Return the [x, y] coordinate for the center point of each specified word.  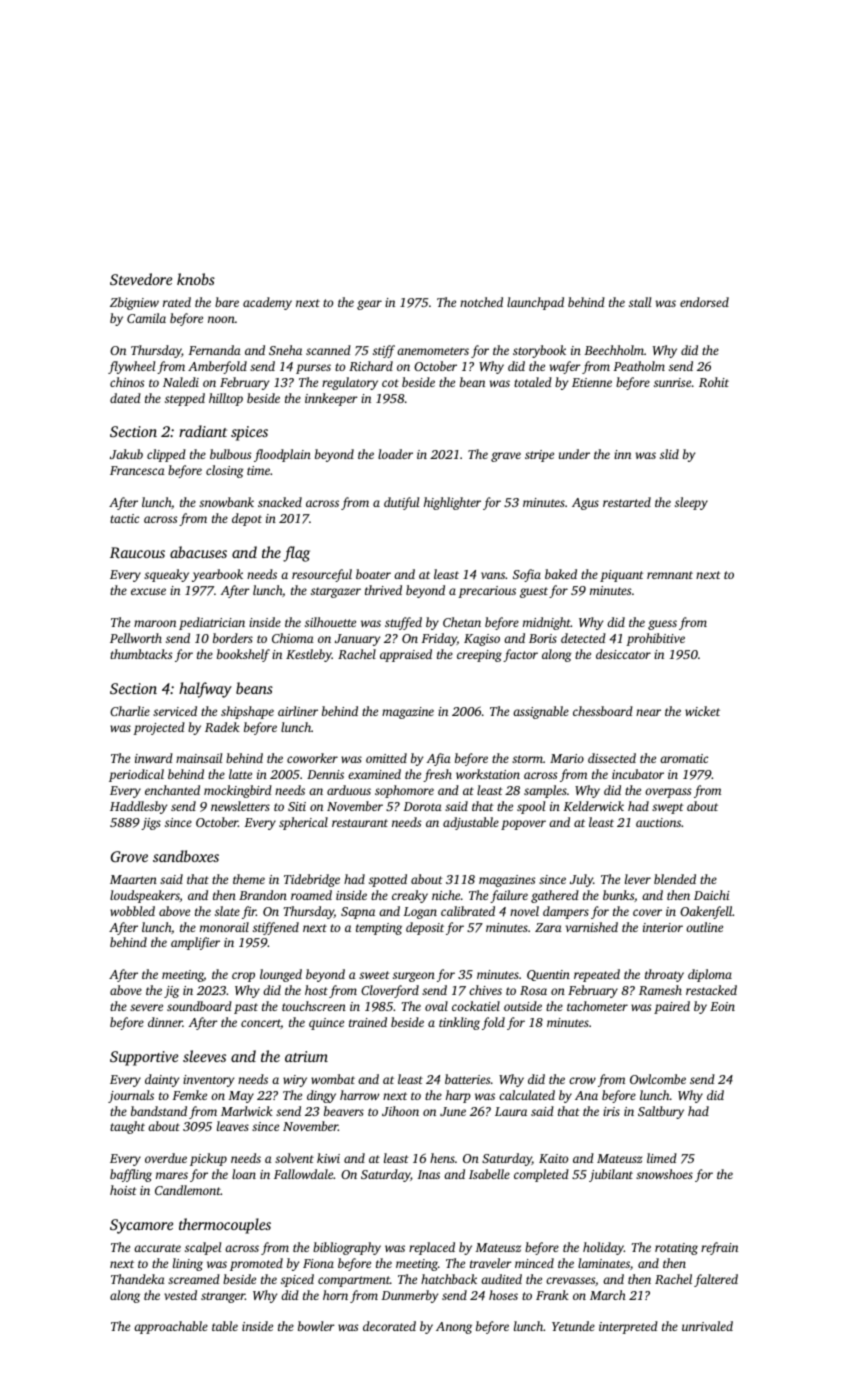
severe [146, 1007]
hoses [503, 1295]
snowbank [226, 502]
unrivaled [707, 1326]
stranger [223, 1297]
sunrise [672, 382]
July [581, 880]
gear [369, 305]
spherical [303, 823]
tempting [379, 929]
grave [506, 457]
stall [640, 302]
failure [509, 896]
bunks [618, 895]
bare [227, 302]
